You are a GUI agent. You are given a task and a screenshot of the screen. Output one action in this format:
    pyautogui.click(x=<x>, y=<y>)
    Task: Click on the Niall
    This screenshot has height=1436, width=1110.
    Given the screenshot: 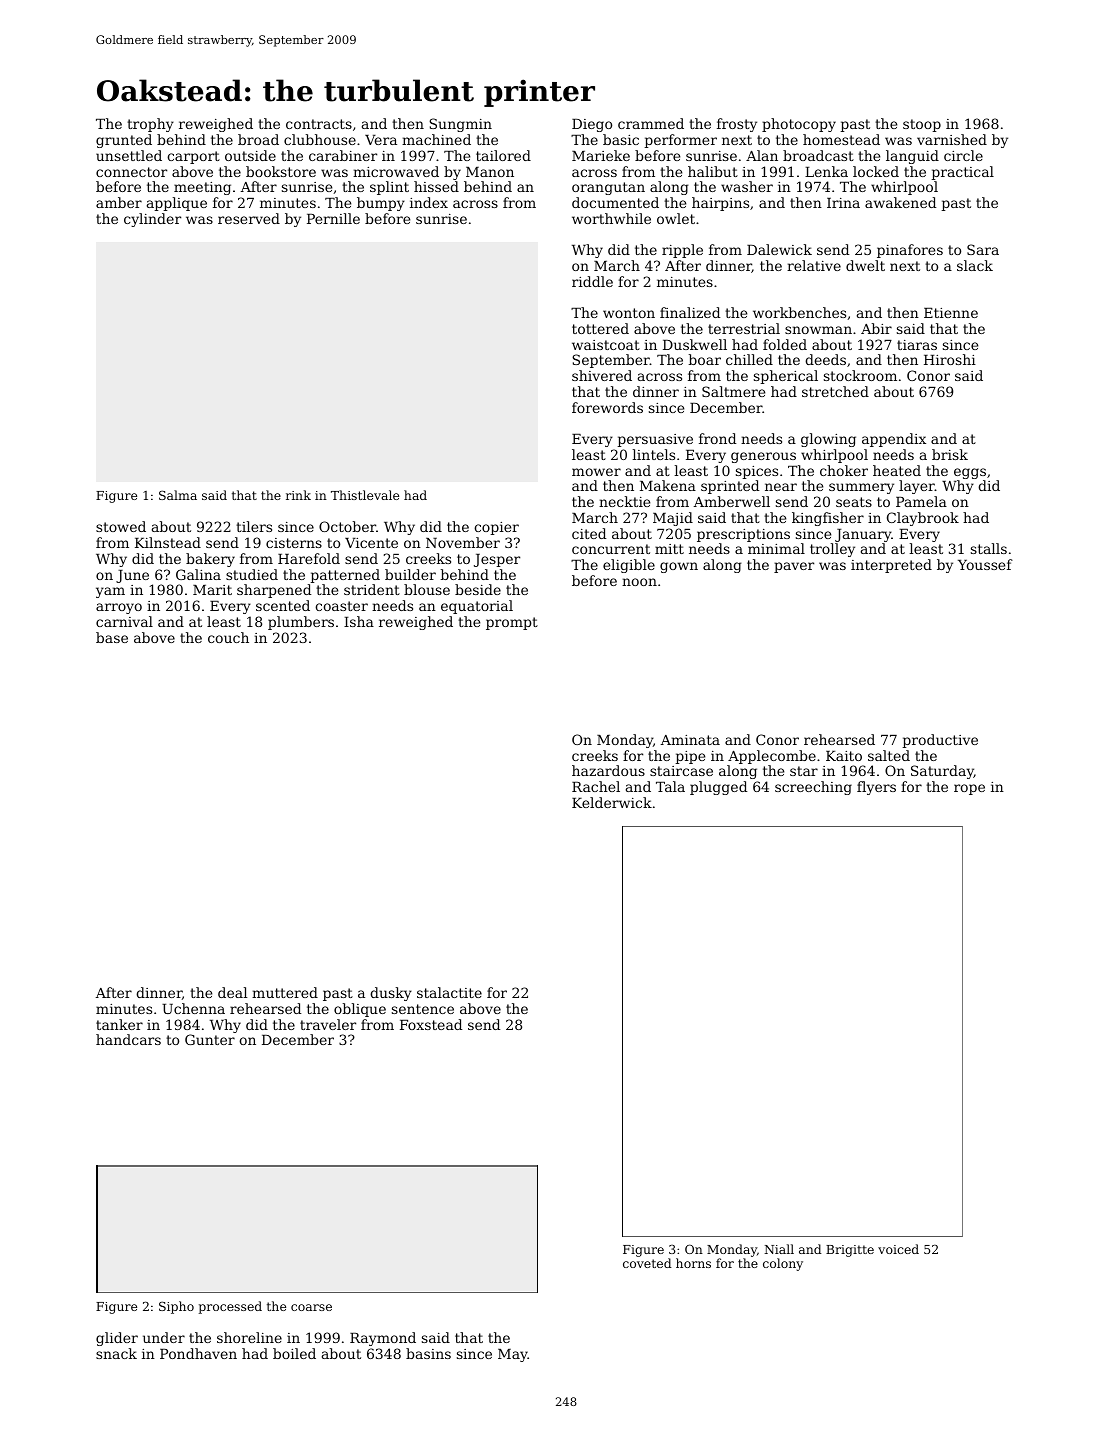 What is the action you would take?
    pyautogui.click(x=779, y=1249)
